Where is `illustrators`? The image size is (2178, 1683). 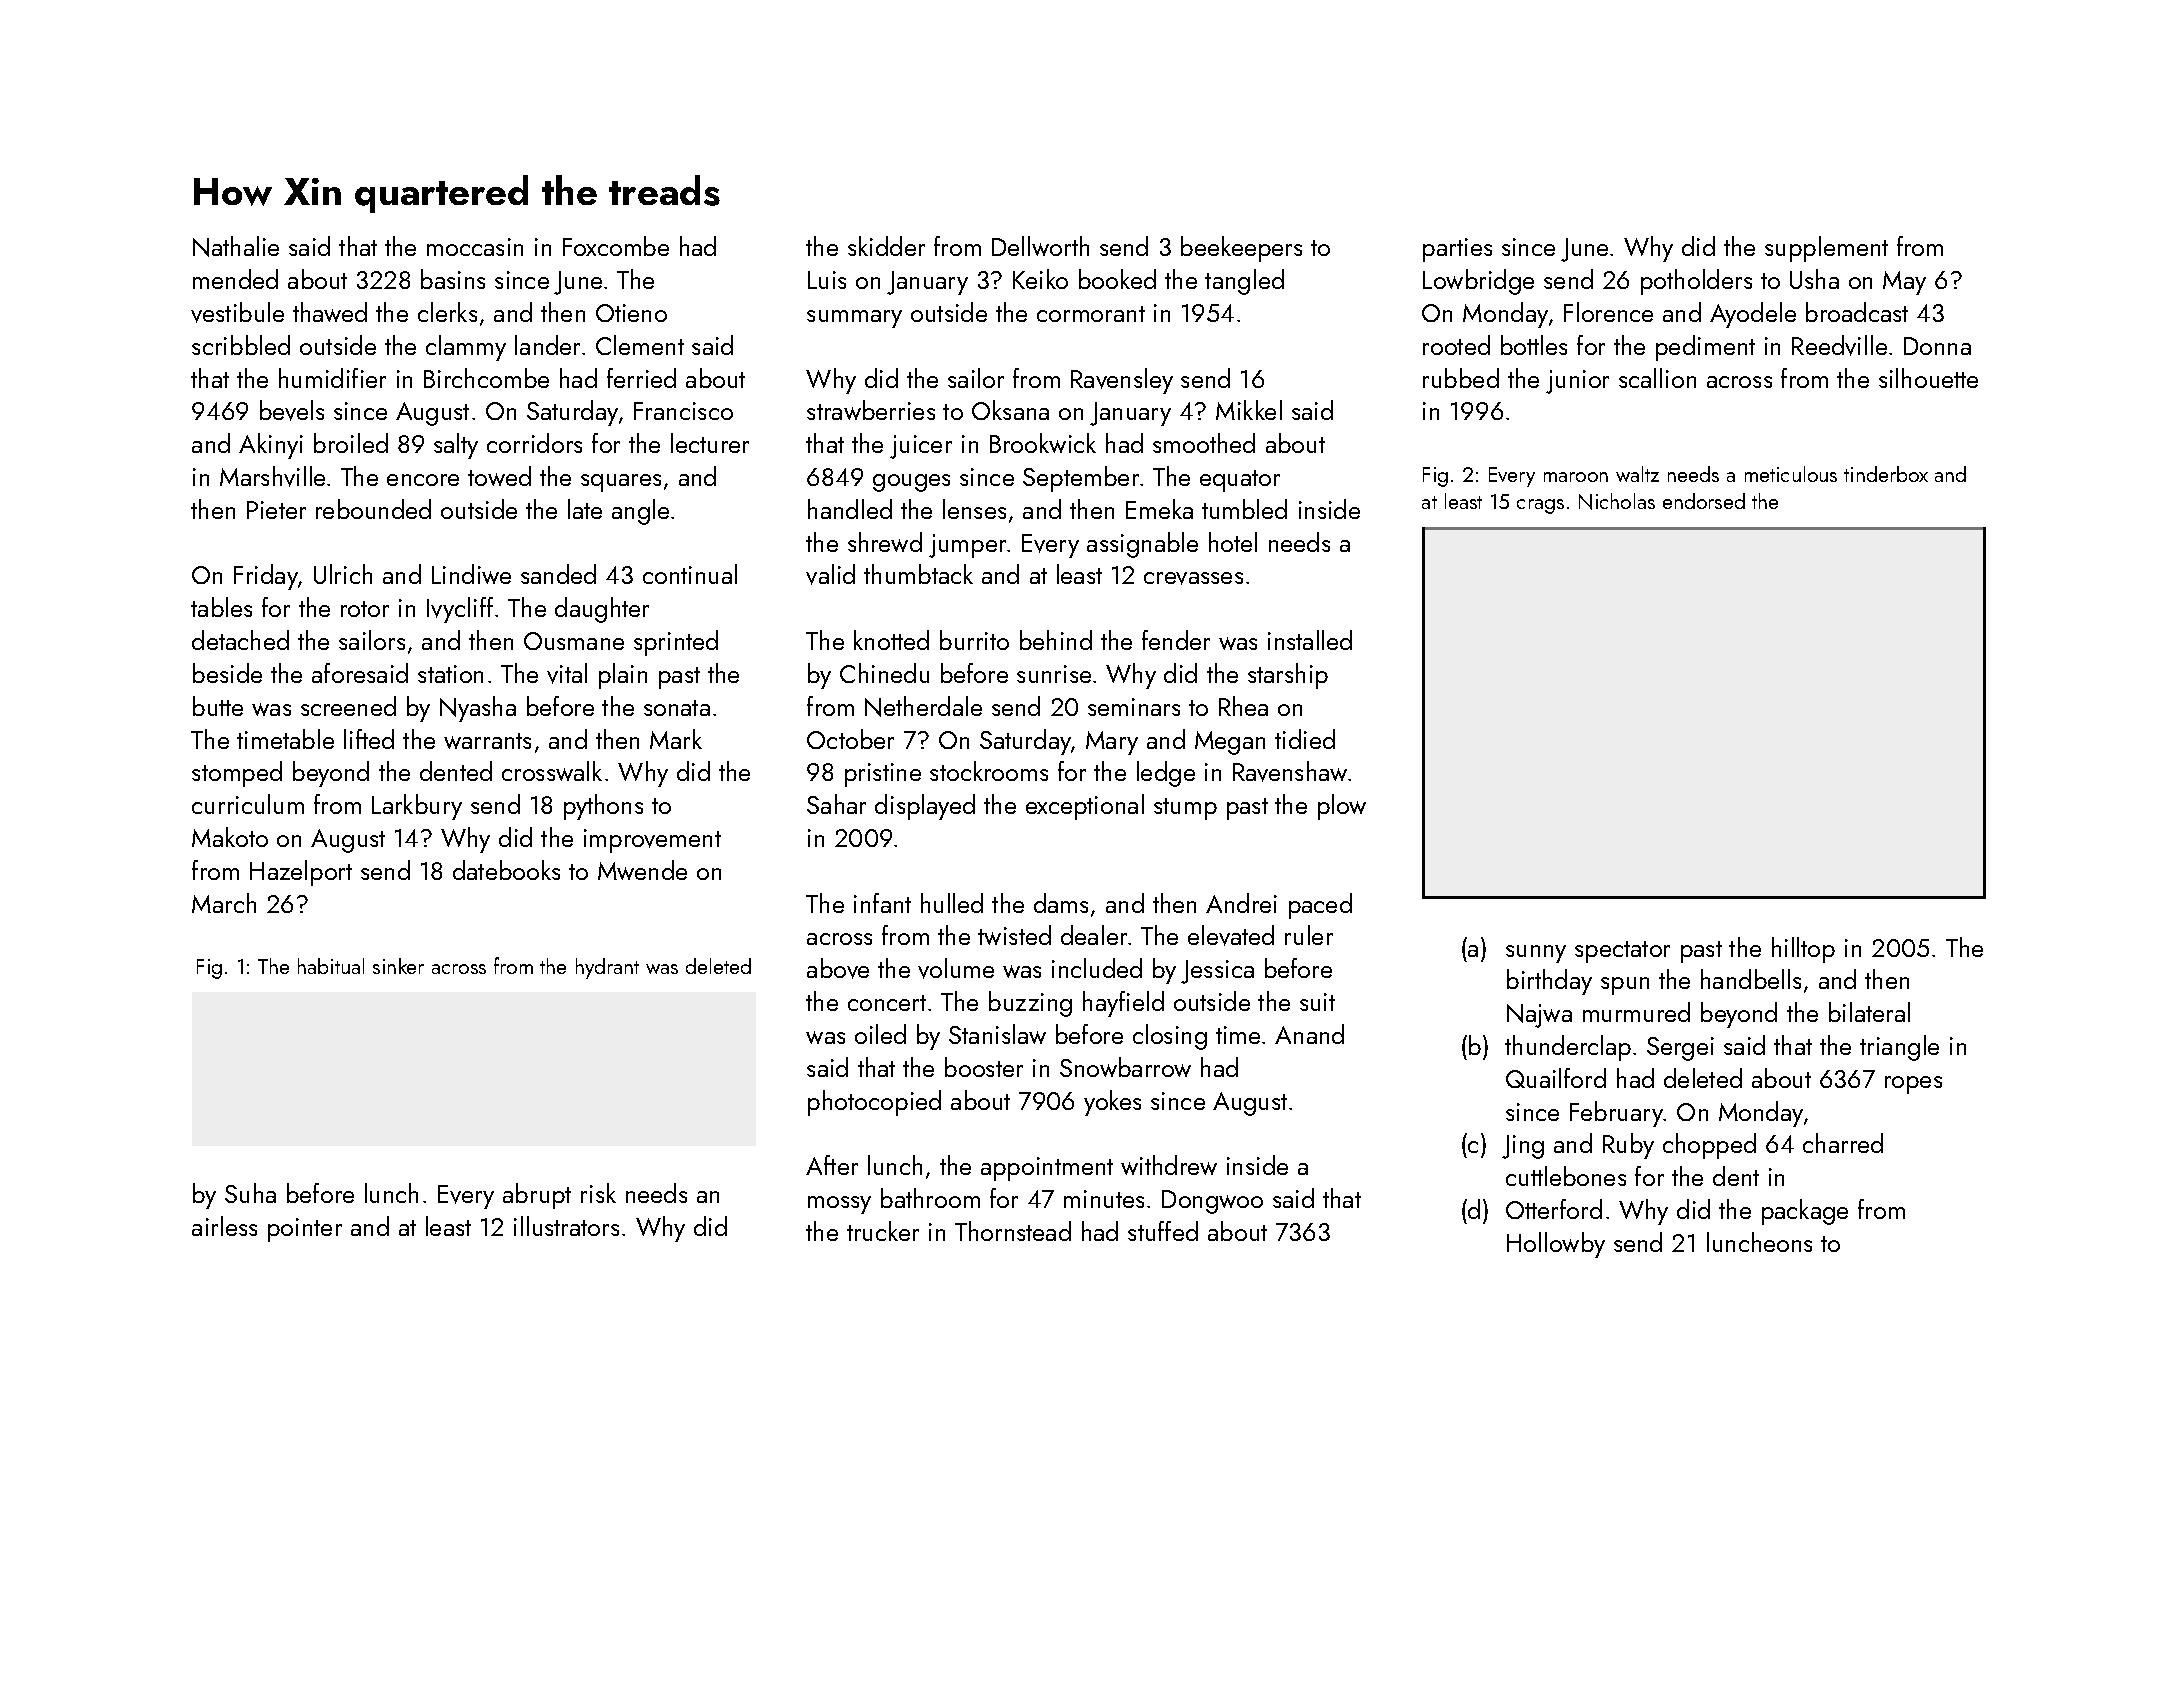
illustrators is located at coordinates (566, 1226).
